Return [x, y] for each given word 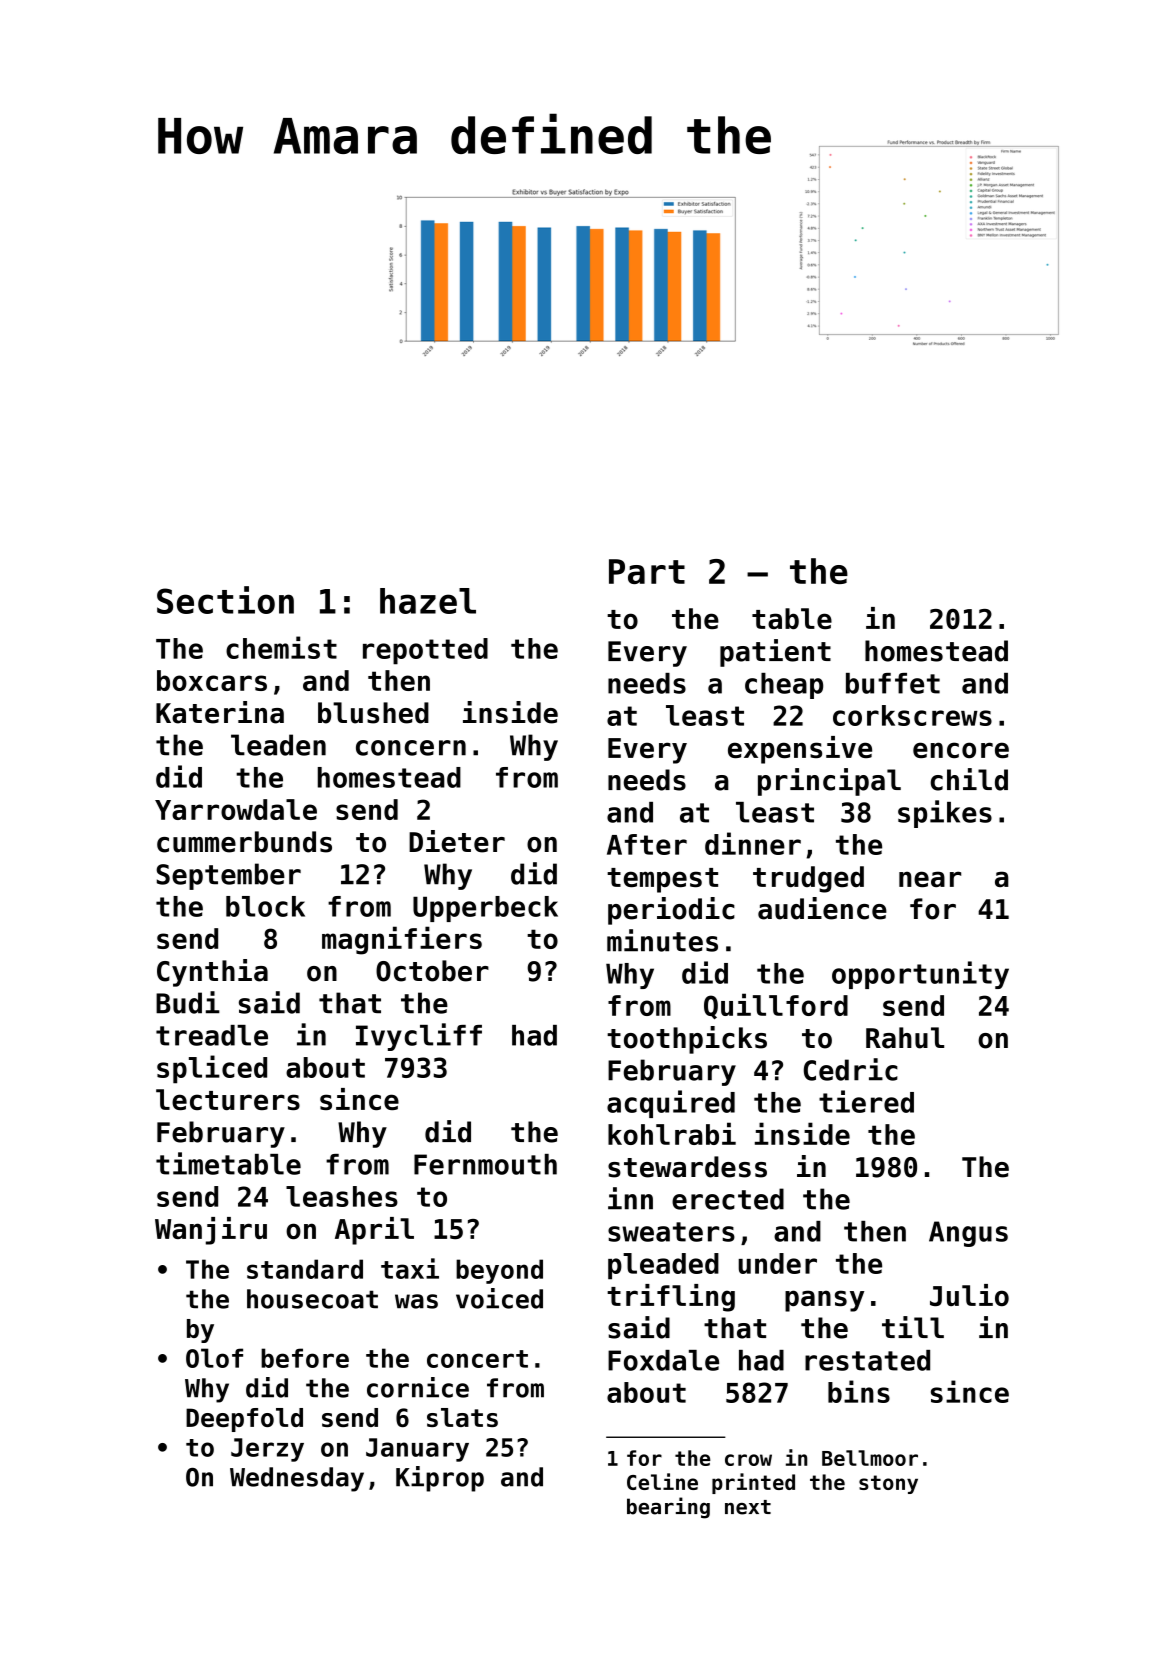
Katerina [220, 712]
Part [647, 571]
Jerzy [267, 1450]
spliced [212, 1069]
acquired [671, 1104]
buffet [893, 683]
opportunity [920, 975]
